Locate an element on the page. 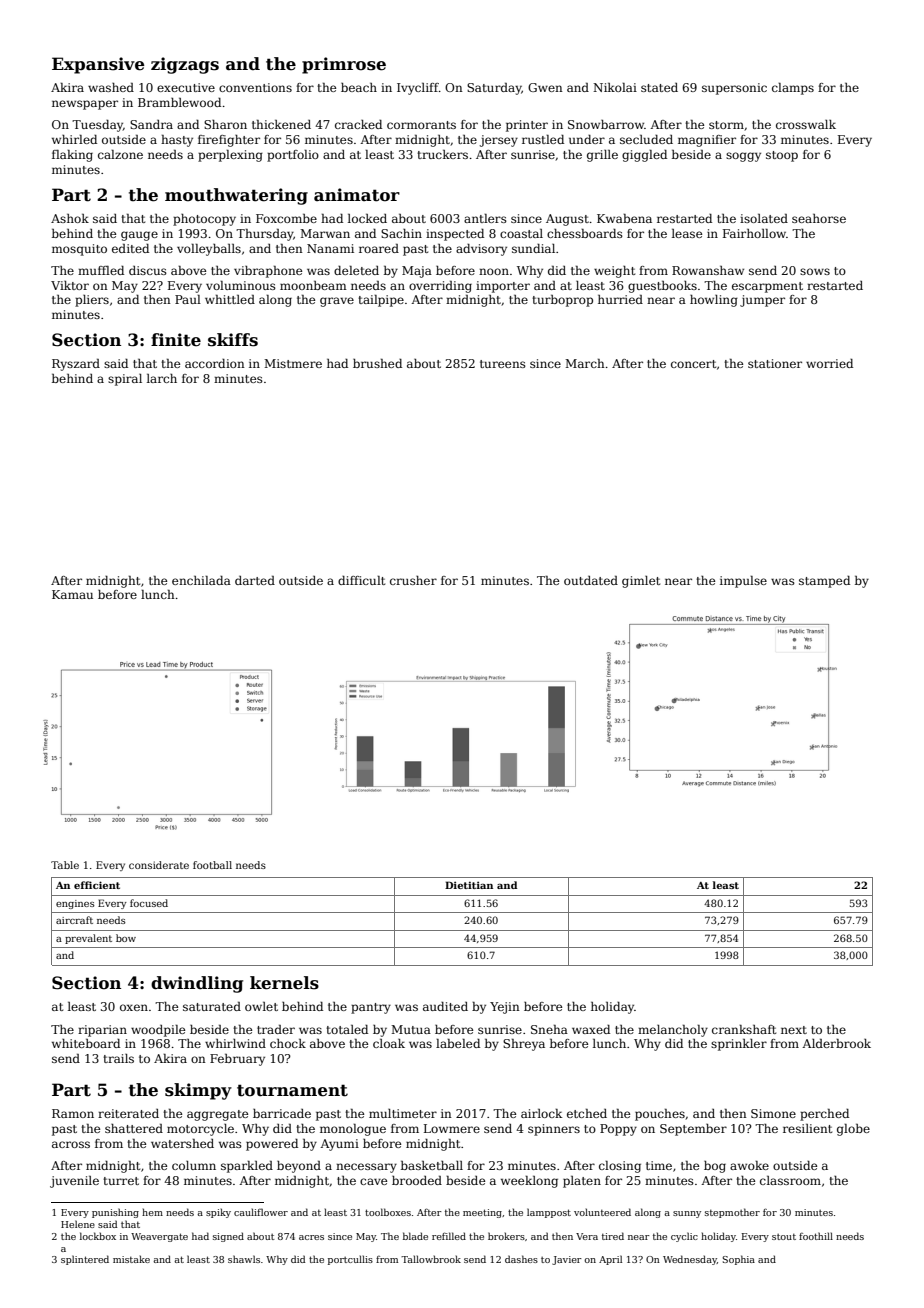  Viktor is located at coordinates (70, 285).
